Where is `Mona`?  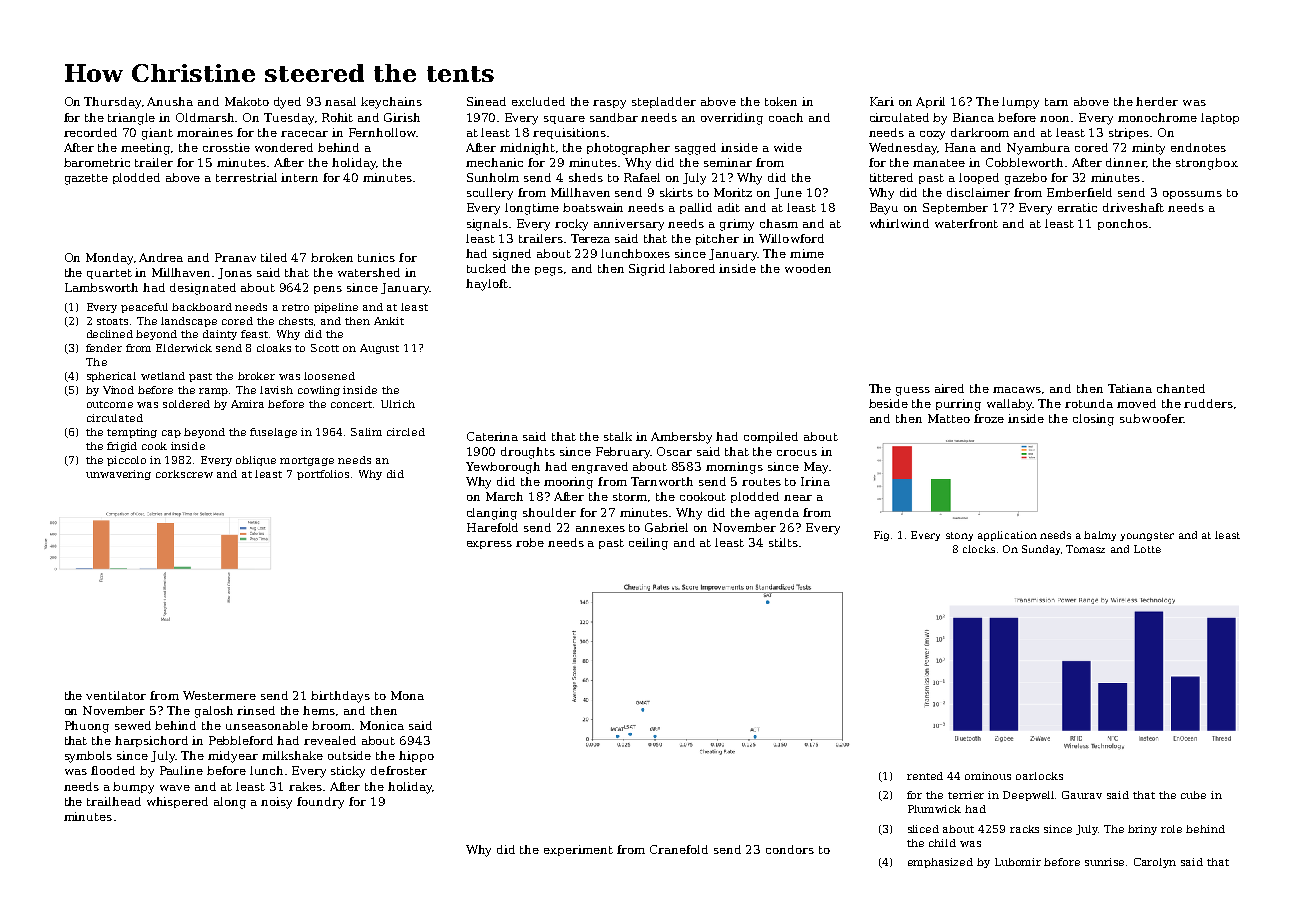
Mona is located at coordinates (407, 695).
